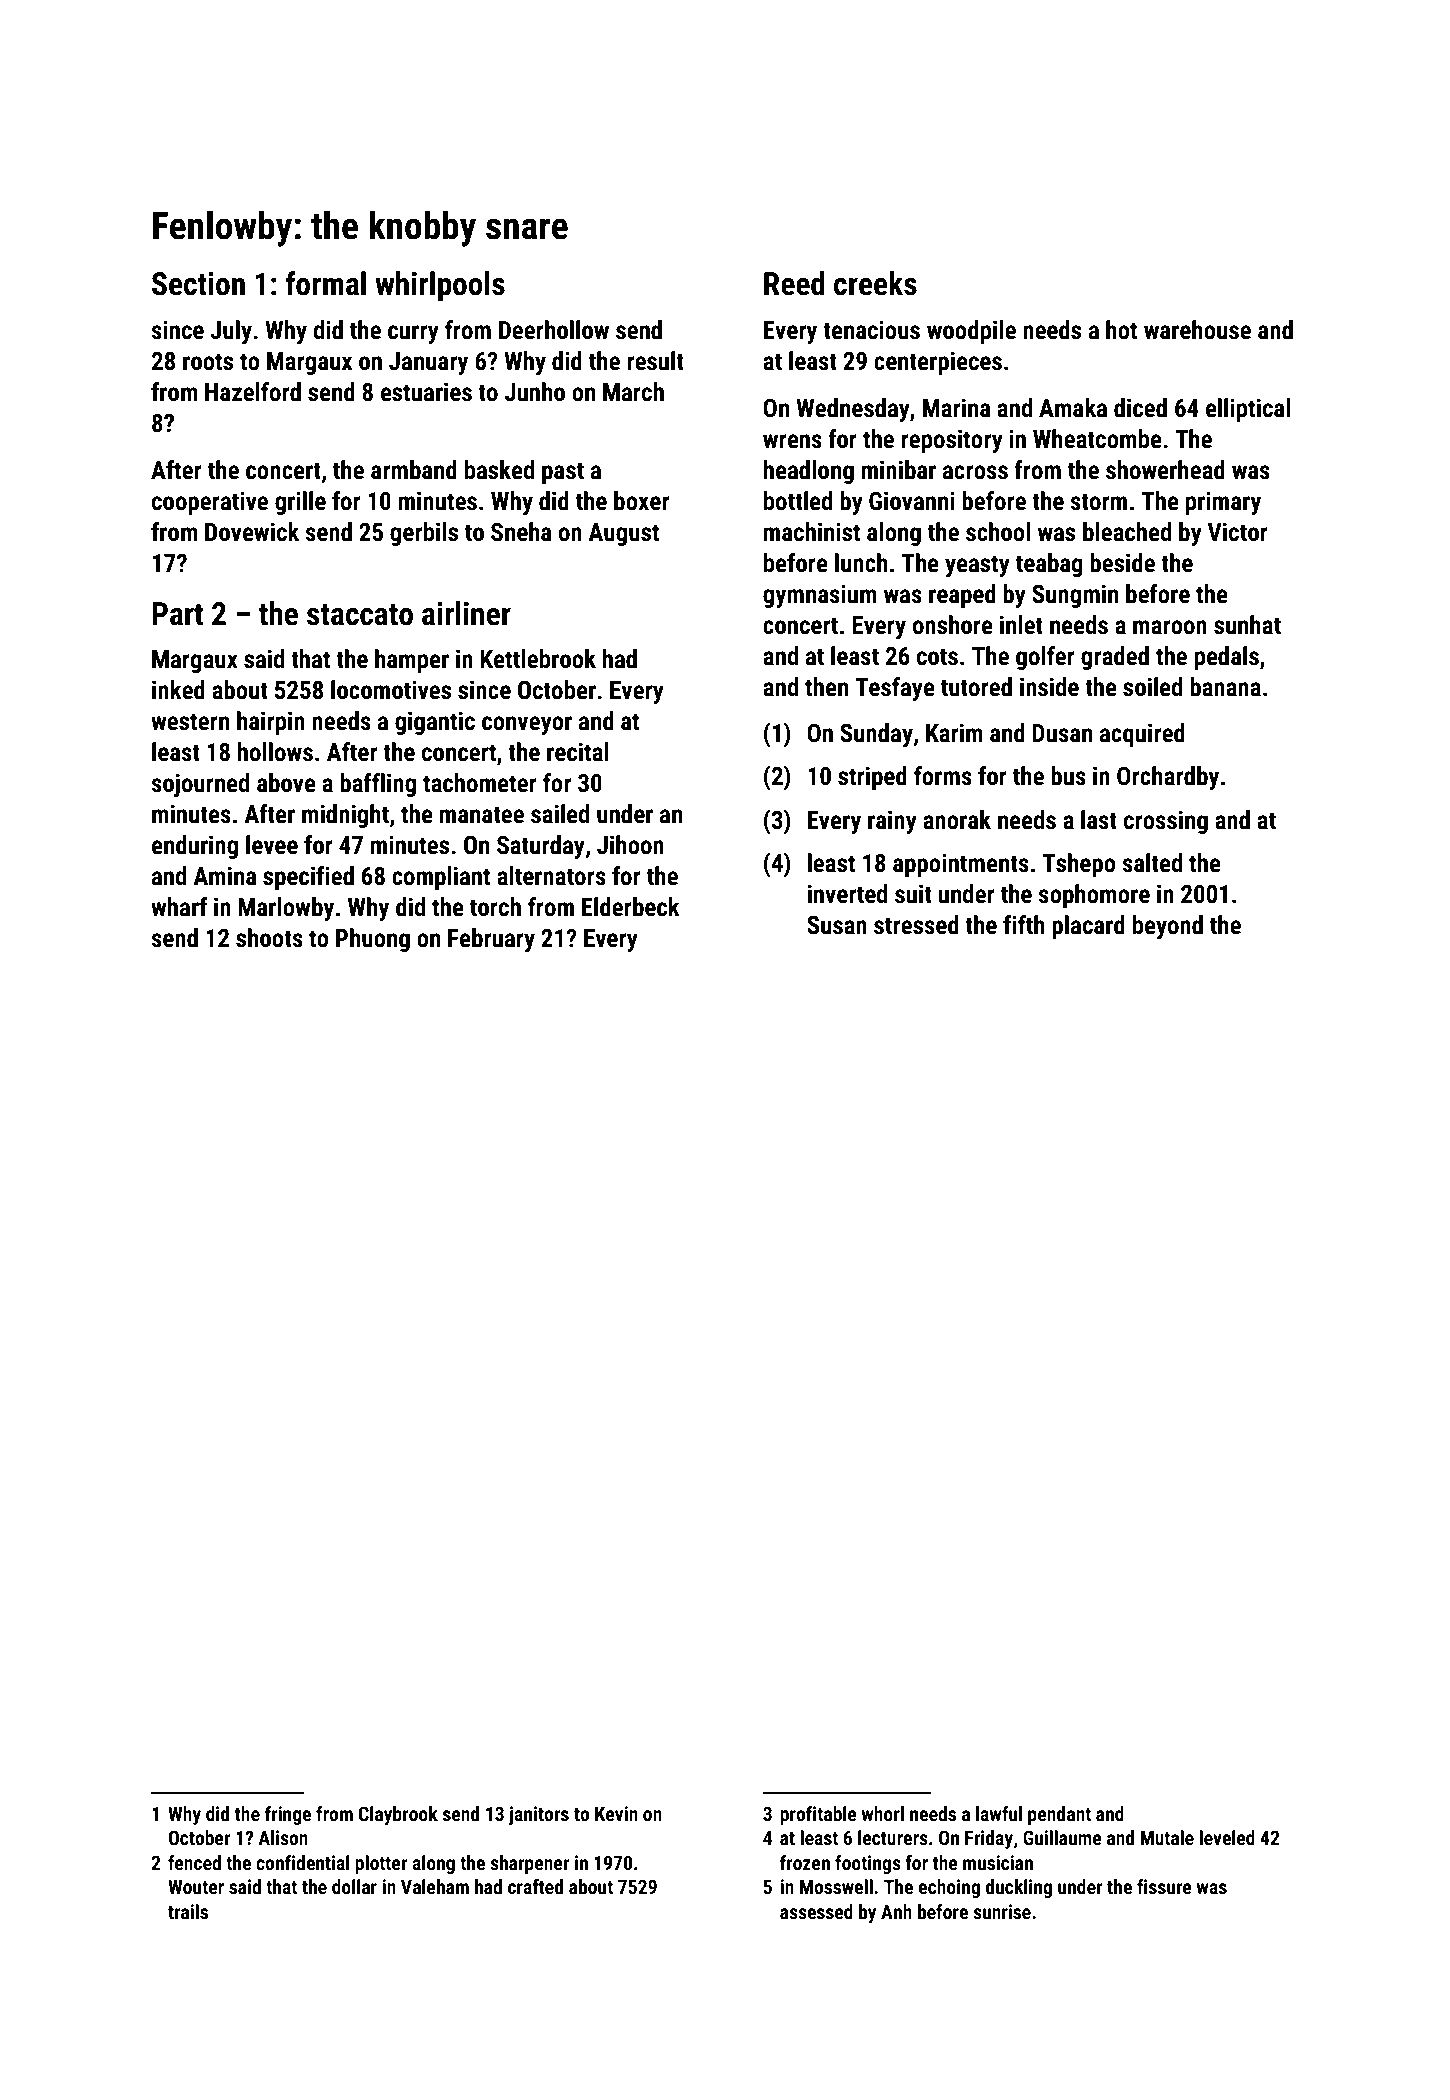 This image has height=2100, width=1450. What do you see at coordinates (853, 410) in the image?
I see `Wednesday` at bounding box center [853, 410].
